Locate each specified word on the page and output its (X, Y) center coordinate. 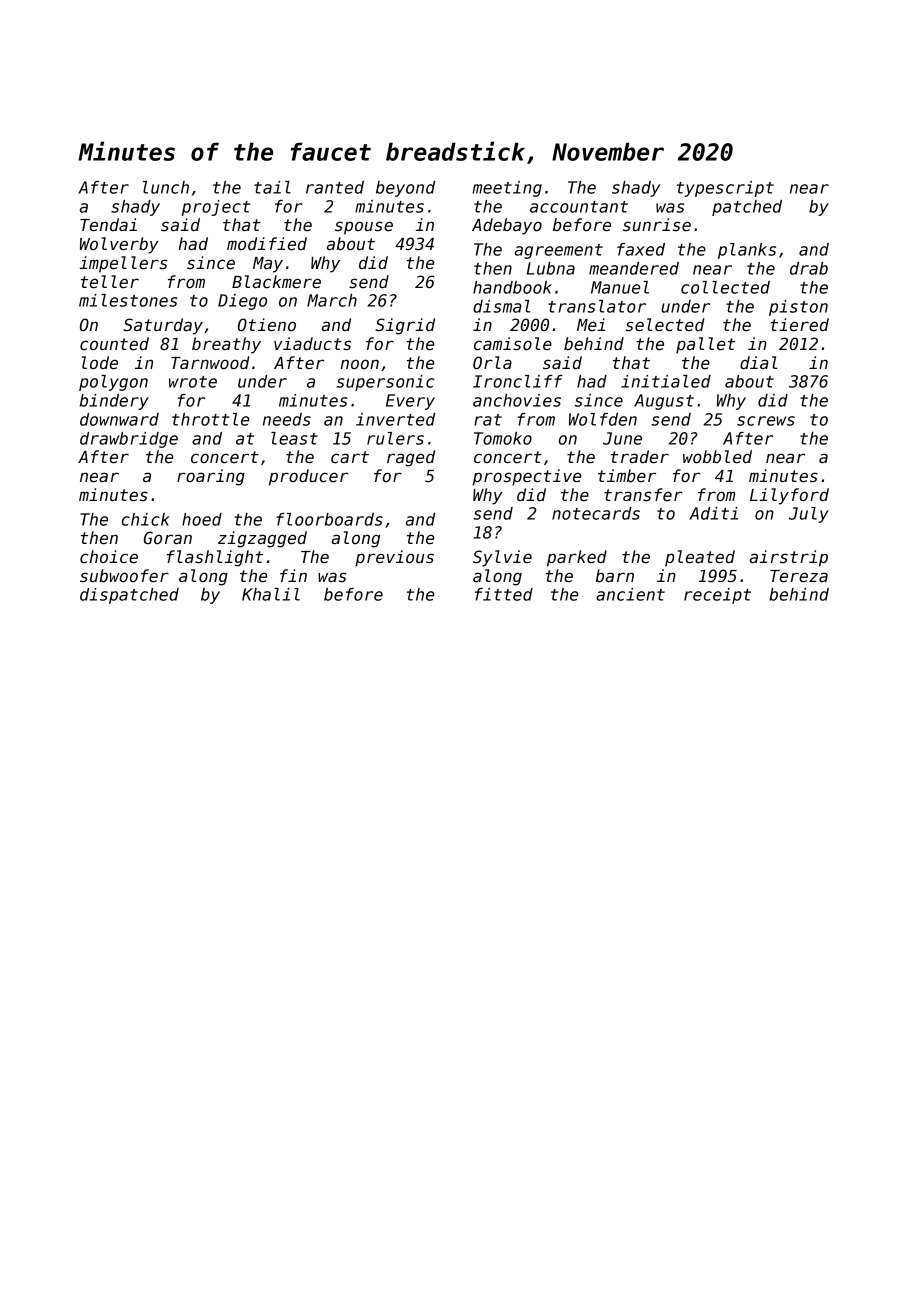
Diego (242, 302)
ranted (335, 187)
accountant (579, 207)
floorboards (329, 519)
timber (627, 476)
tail (272, 187)
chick (146, 519)
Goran (168, 538)
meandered (634, 268)
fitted (504, 594)
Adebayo (507, 226)
